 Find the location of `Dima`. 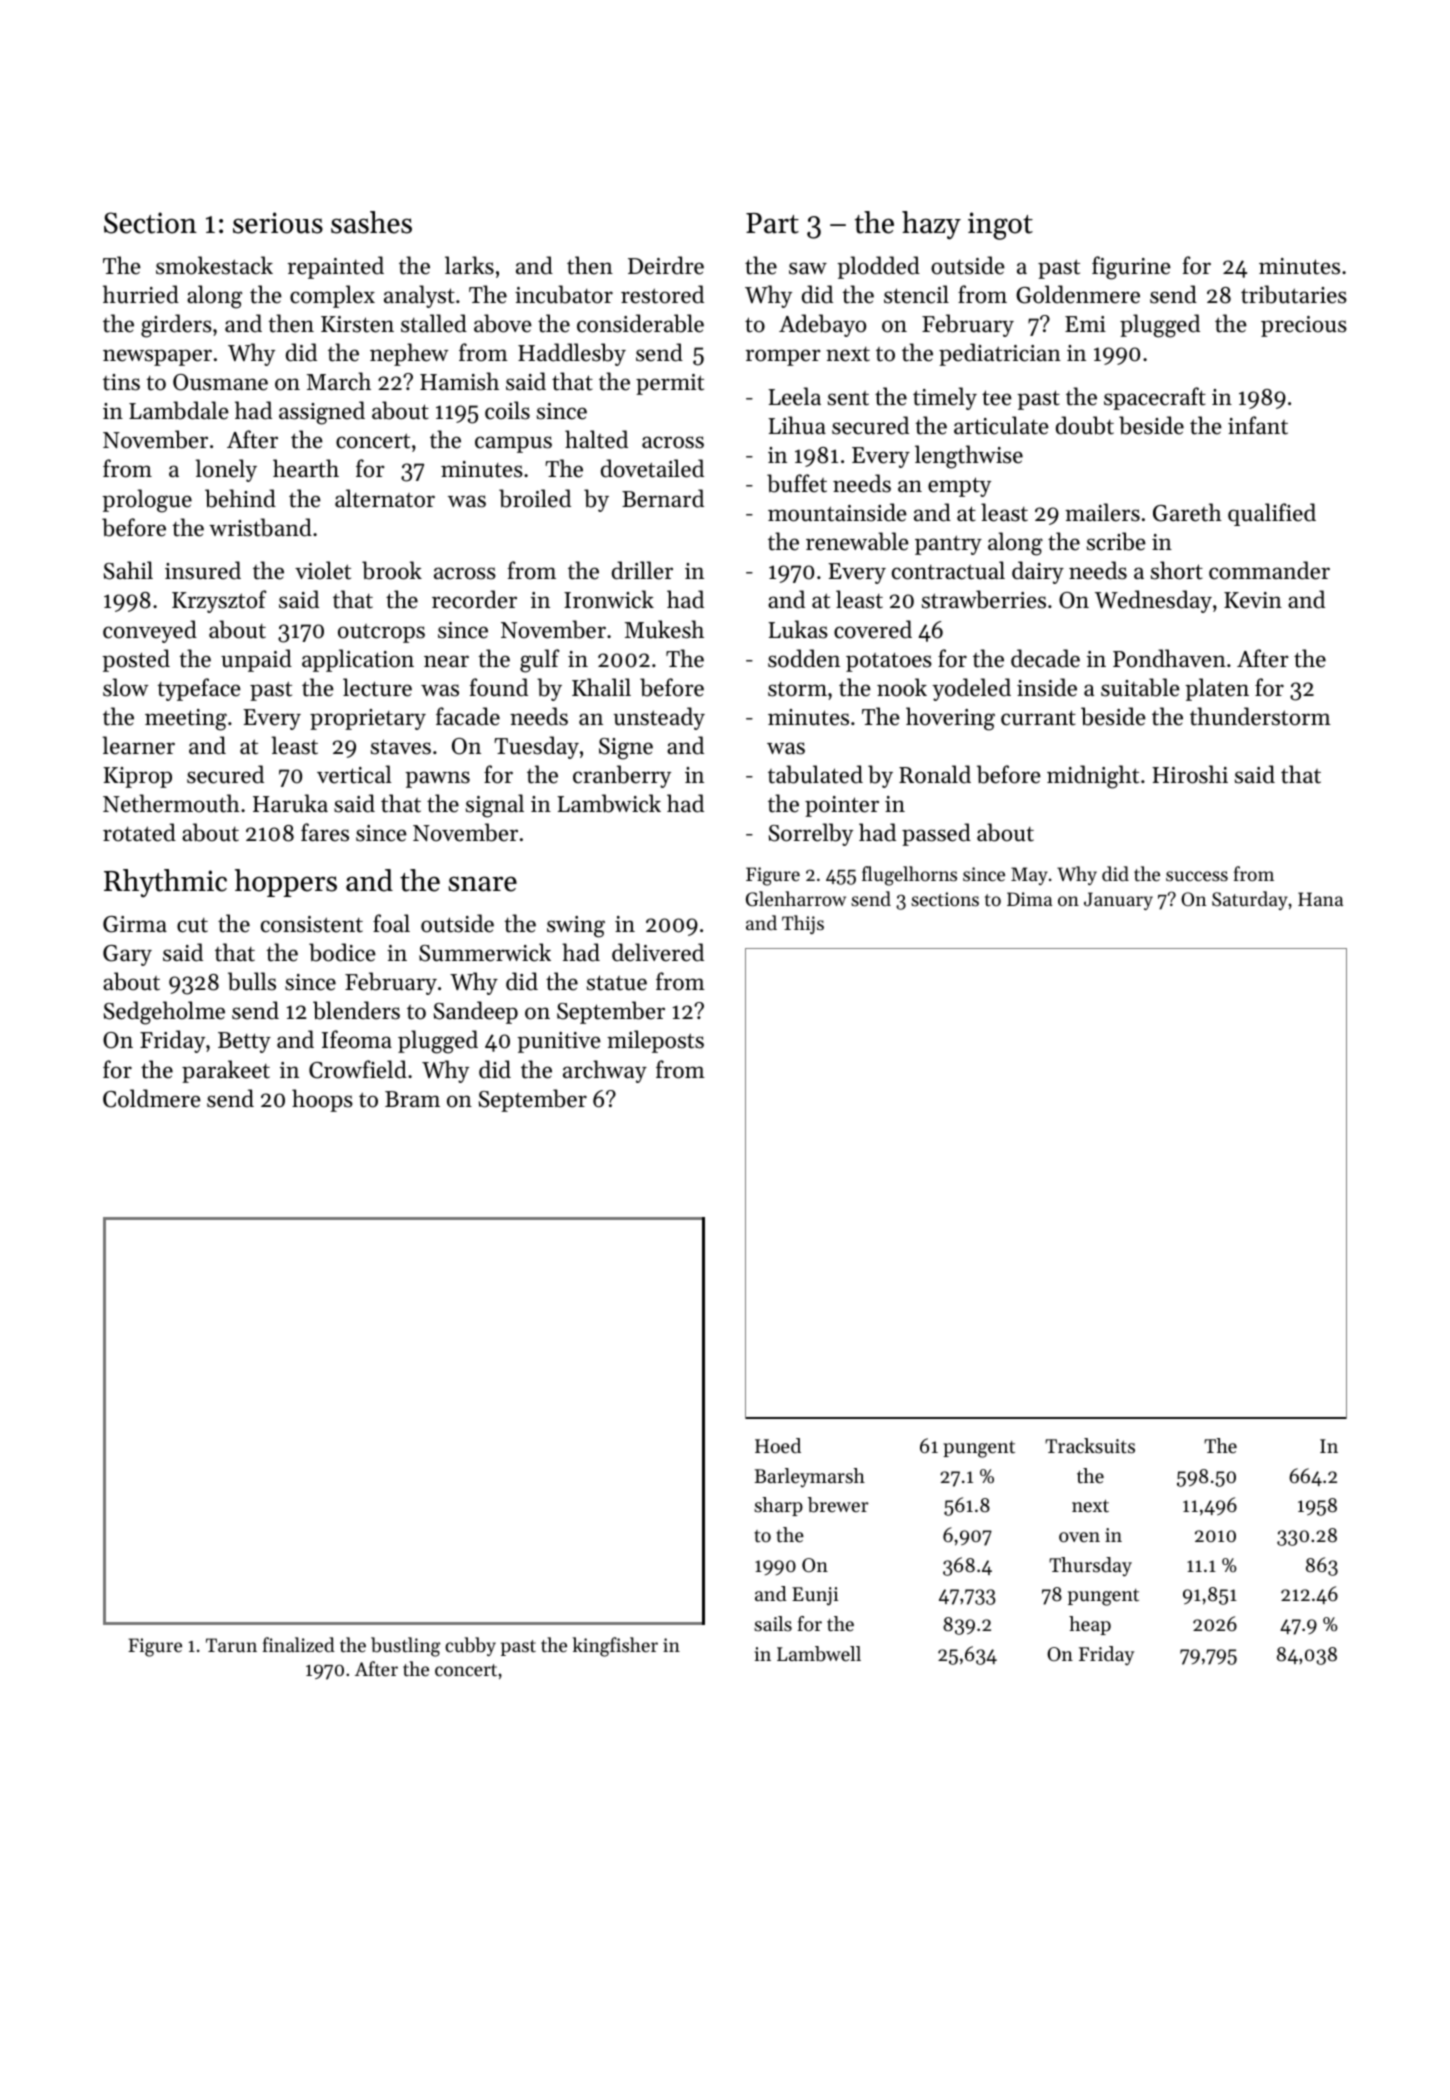

Dima is located at coordinates (1029, 899).
